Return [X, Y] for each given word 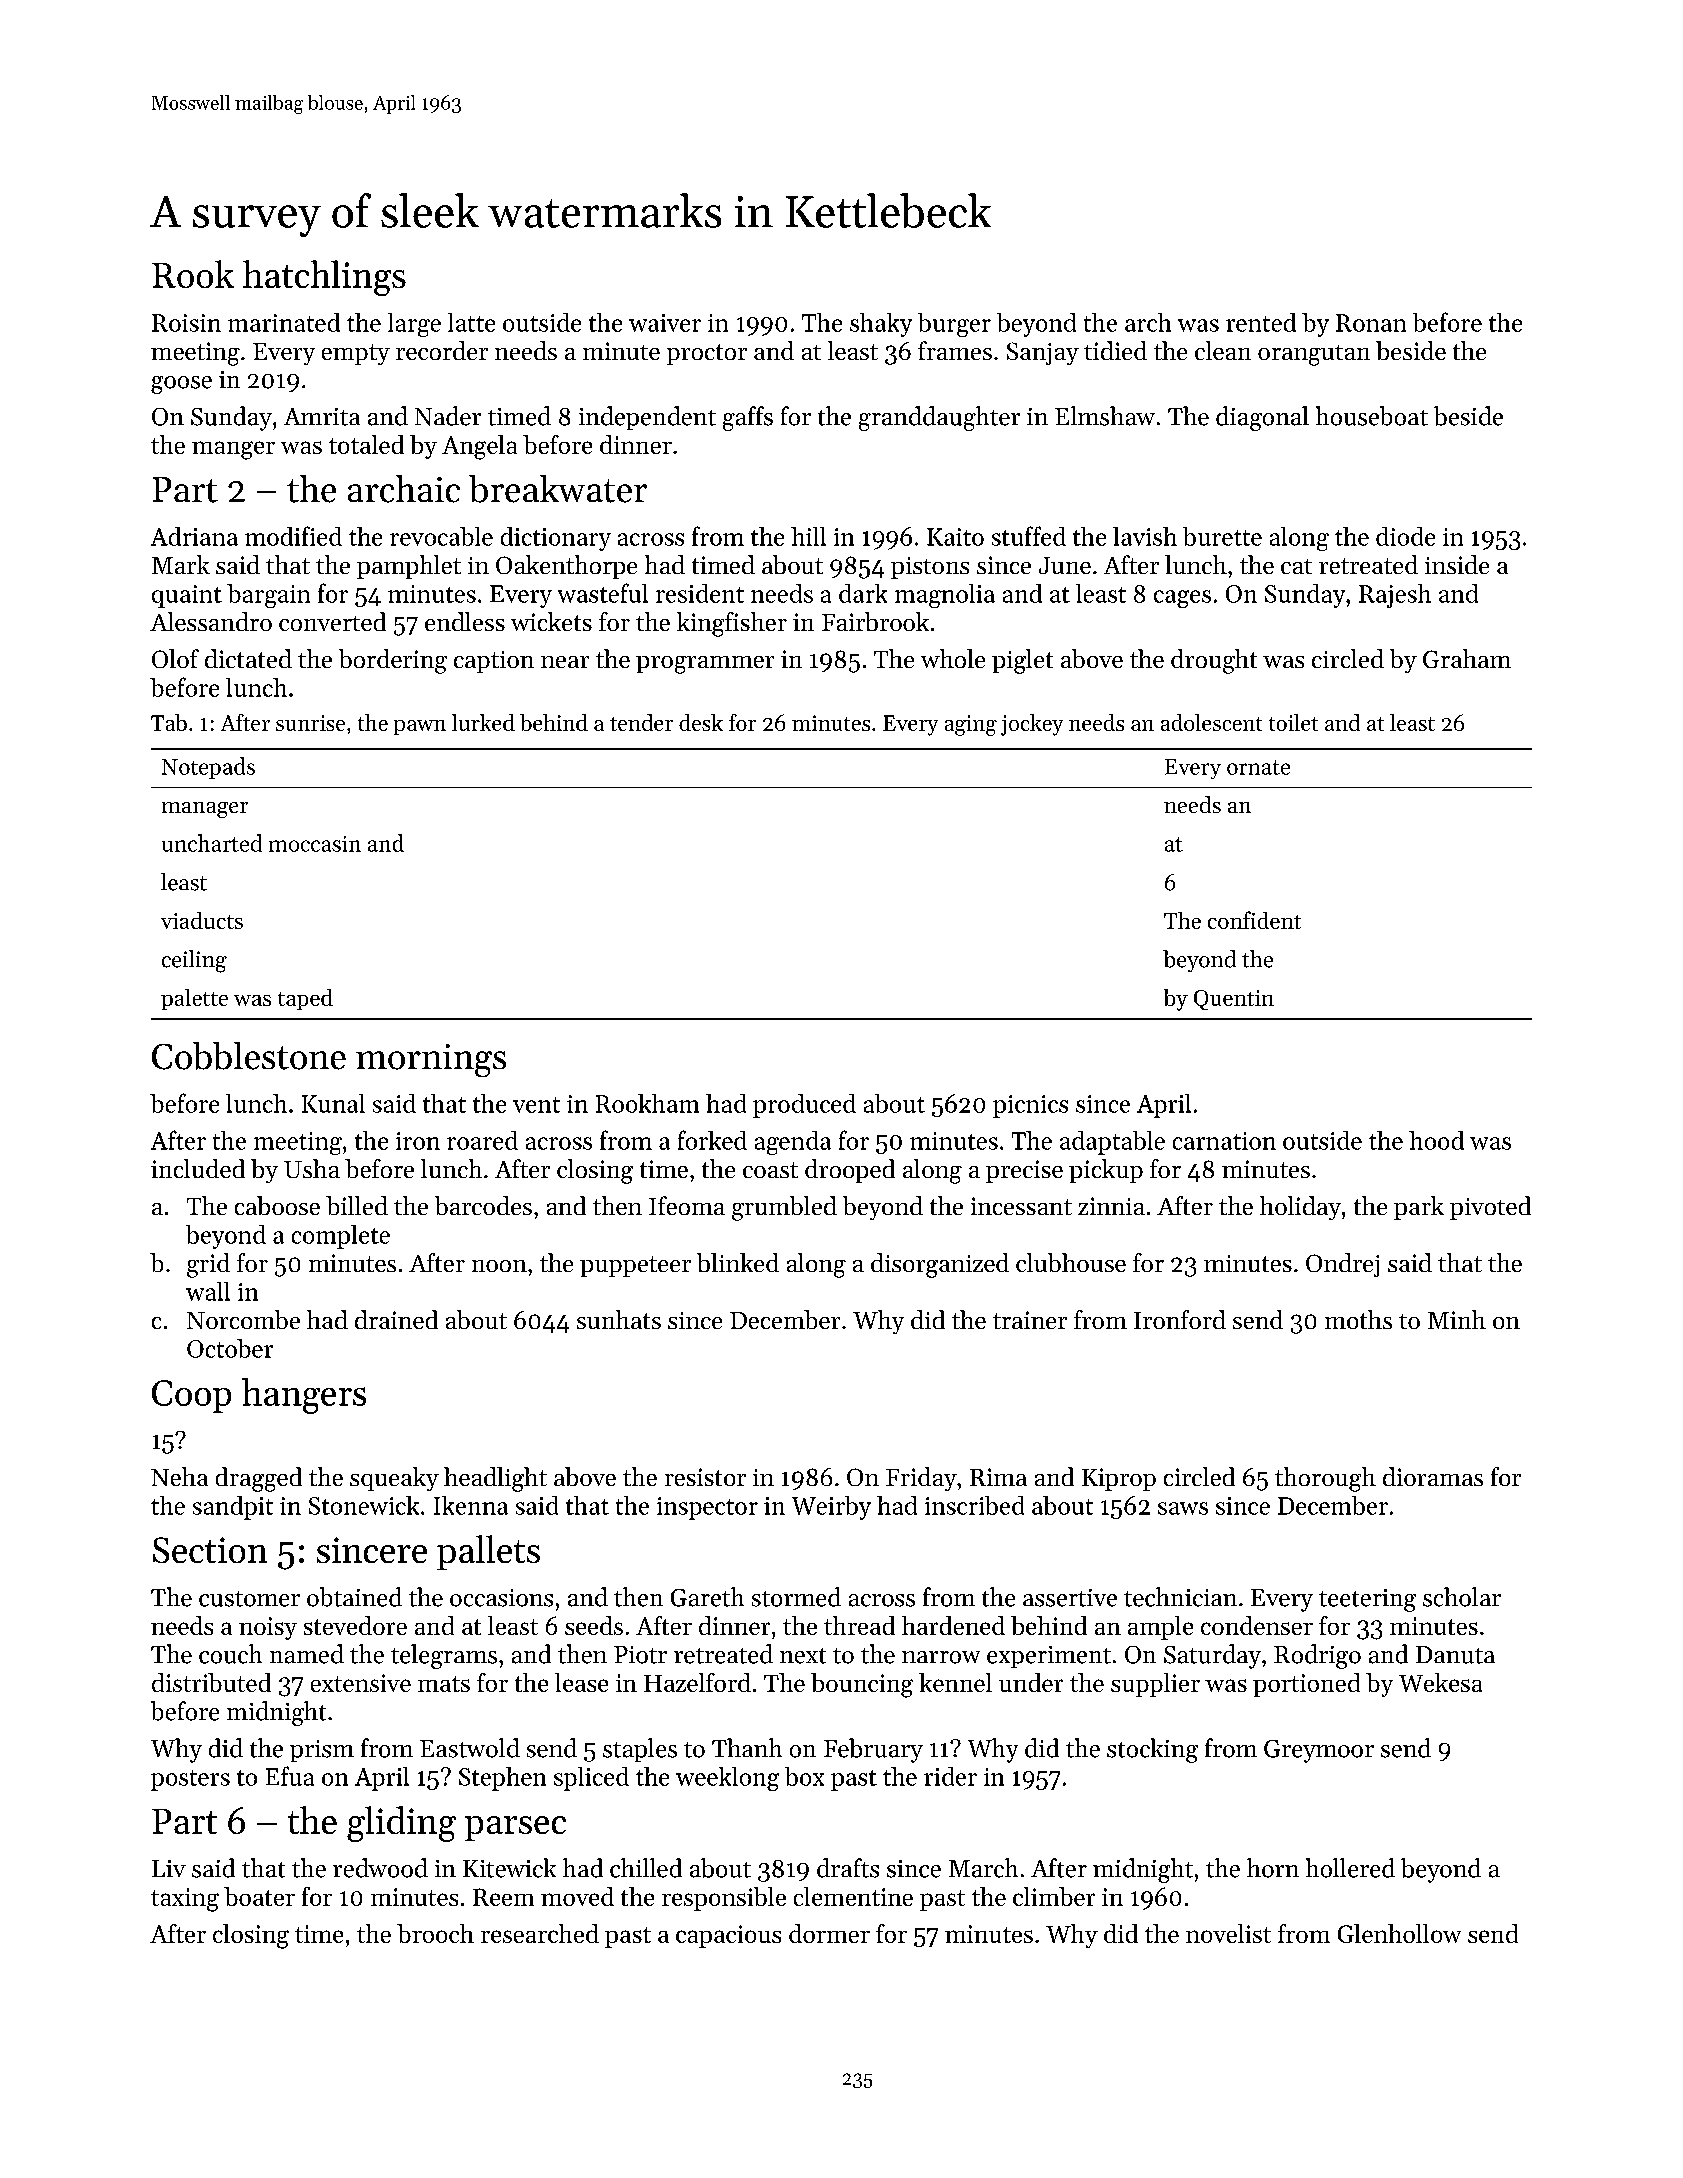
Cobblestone [249, 1056]
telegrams [444, 1656]
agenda [793, 1143]
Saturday [1212, 1656]
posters [190, 1780]
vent [536, 1105]
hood [1436, 1140]
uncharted [212, 843]
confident [1254, 920]
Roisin [186, 323]
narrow [941, 1657]
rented [1261, 322]
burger [954, 325]
